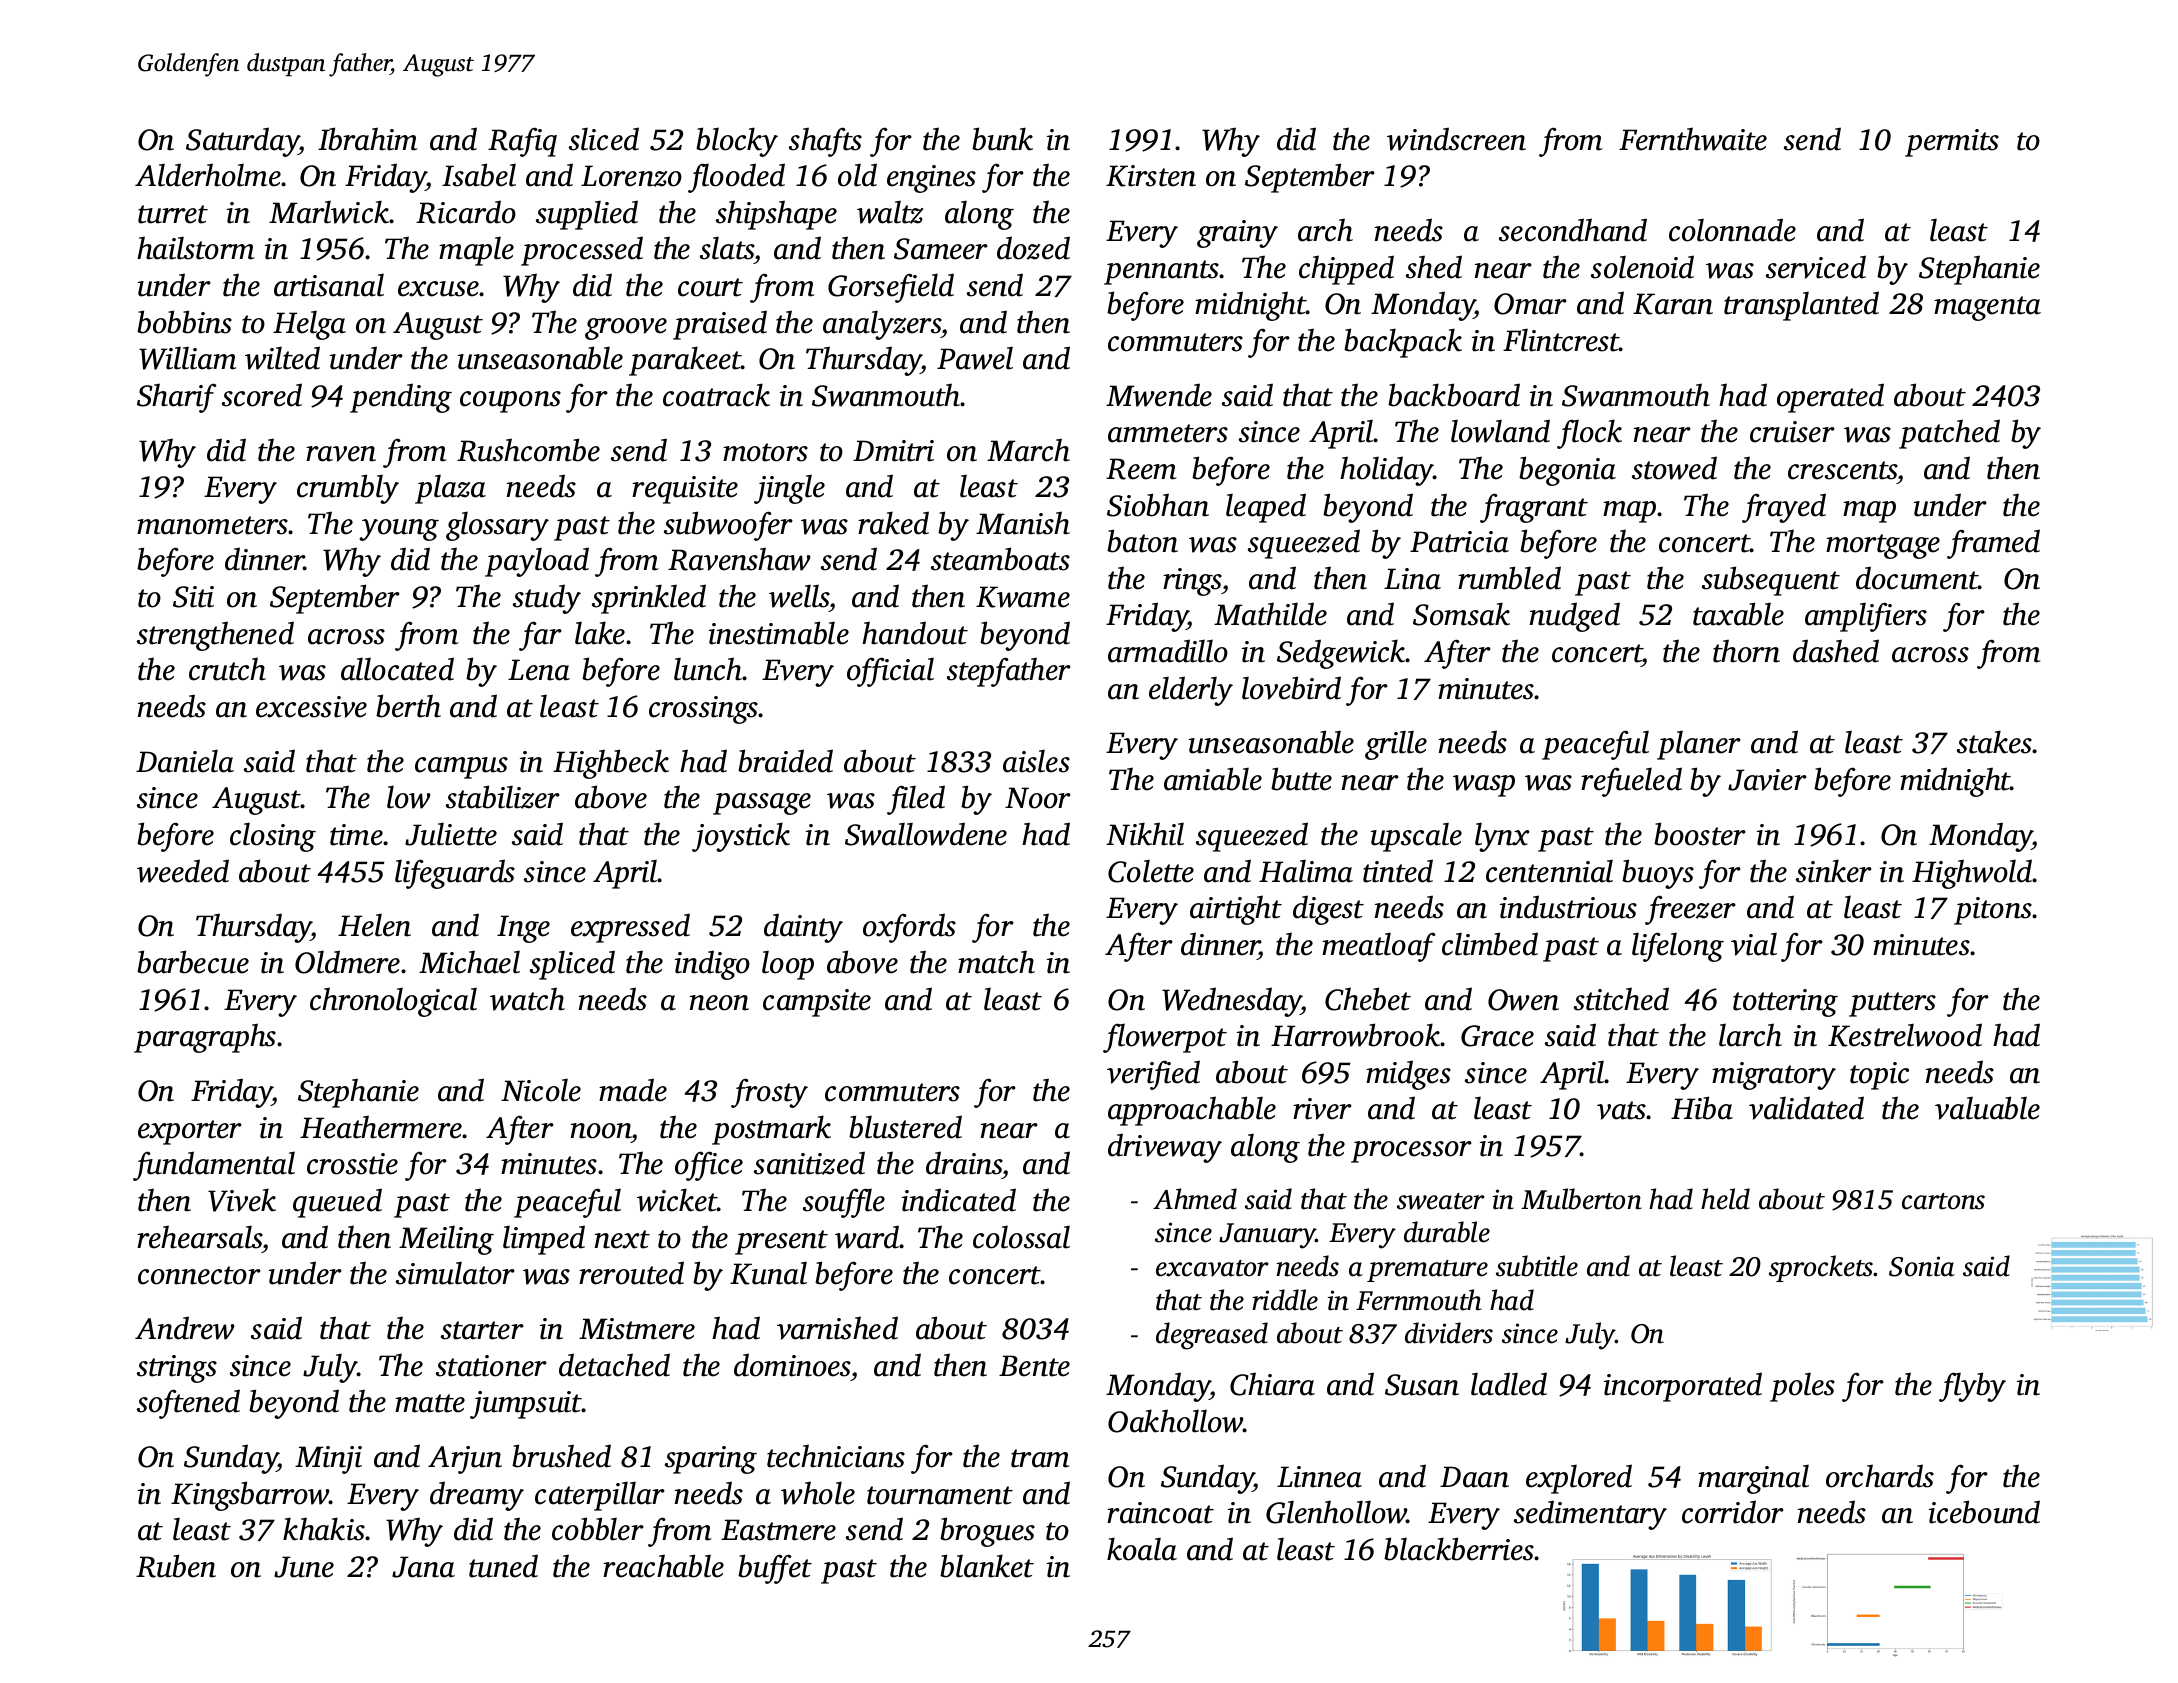  What do you see at coordinates (792, 1365) in the screenshot?
I see `dominoes` at bounding box center [792, 1365].
